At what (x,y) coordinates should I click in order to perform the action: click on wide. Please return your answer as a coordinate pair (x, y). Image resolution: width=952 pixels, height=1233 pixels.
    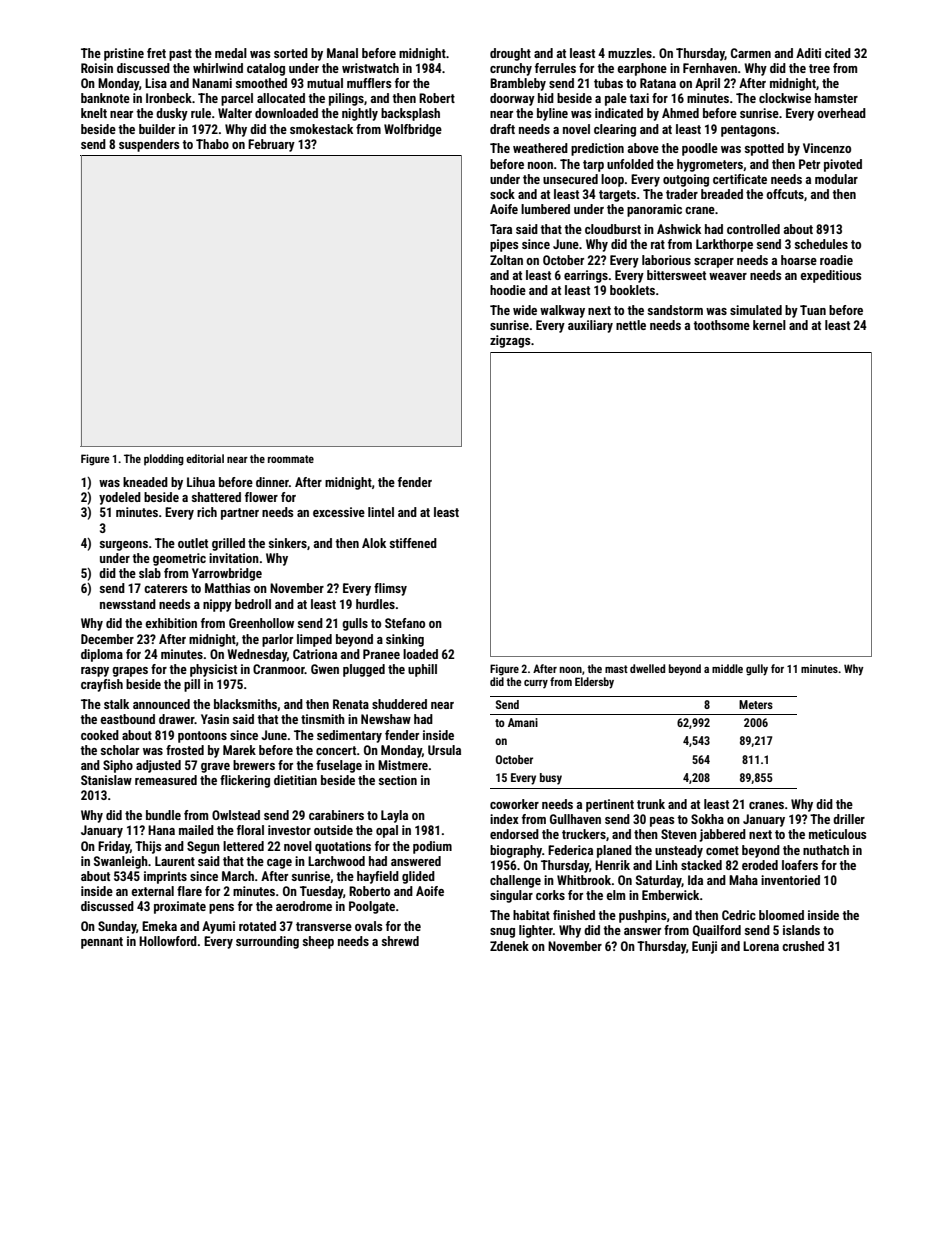
    Looking at the image, I should click on (525, 310).
